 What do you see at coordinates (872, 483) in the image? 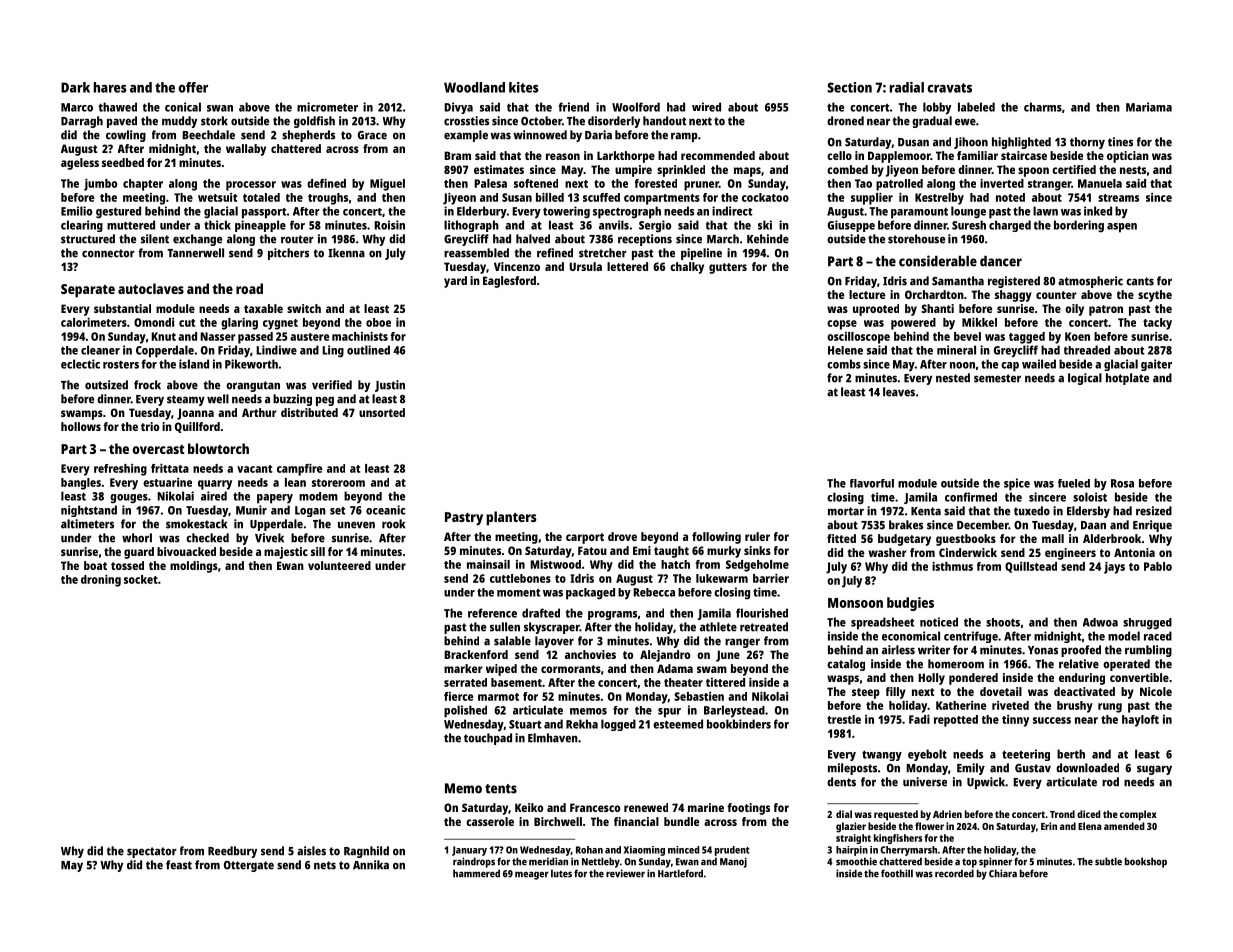
I see `flavorful` at bounding box center [872, 483].
